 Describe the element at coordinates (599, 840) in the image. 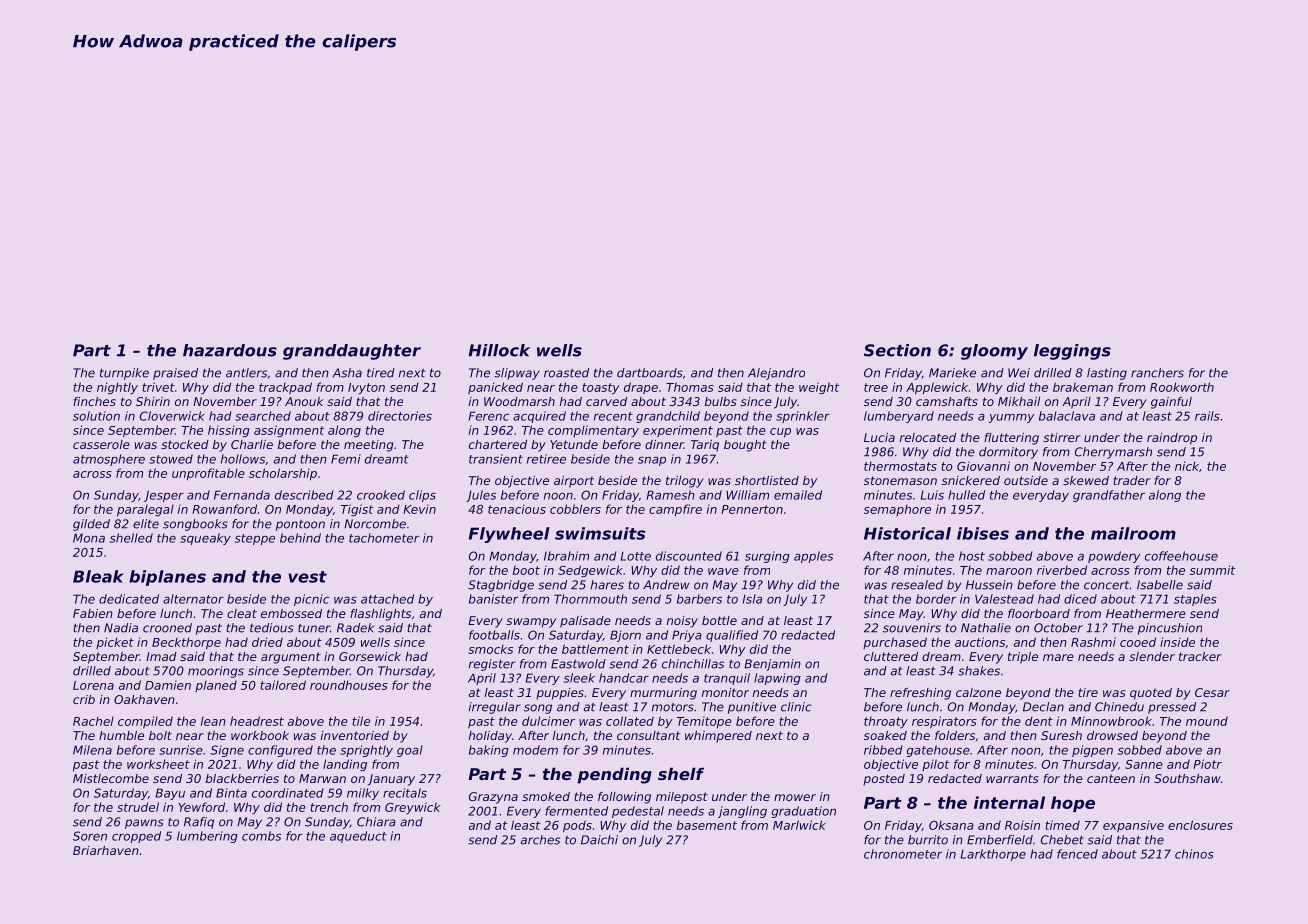

I see `Daichi` at that location.
